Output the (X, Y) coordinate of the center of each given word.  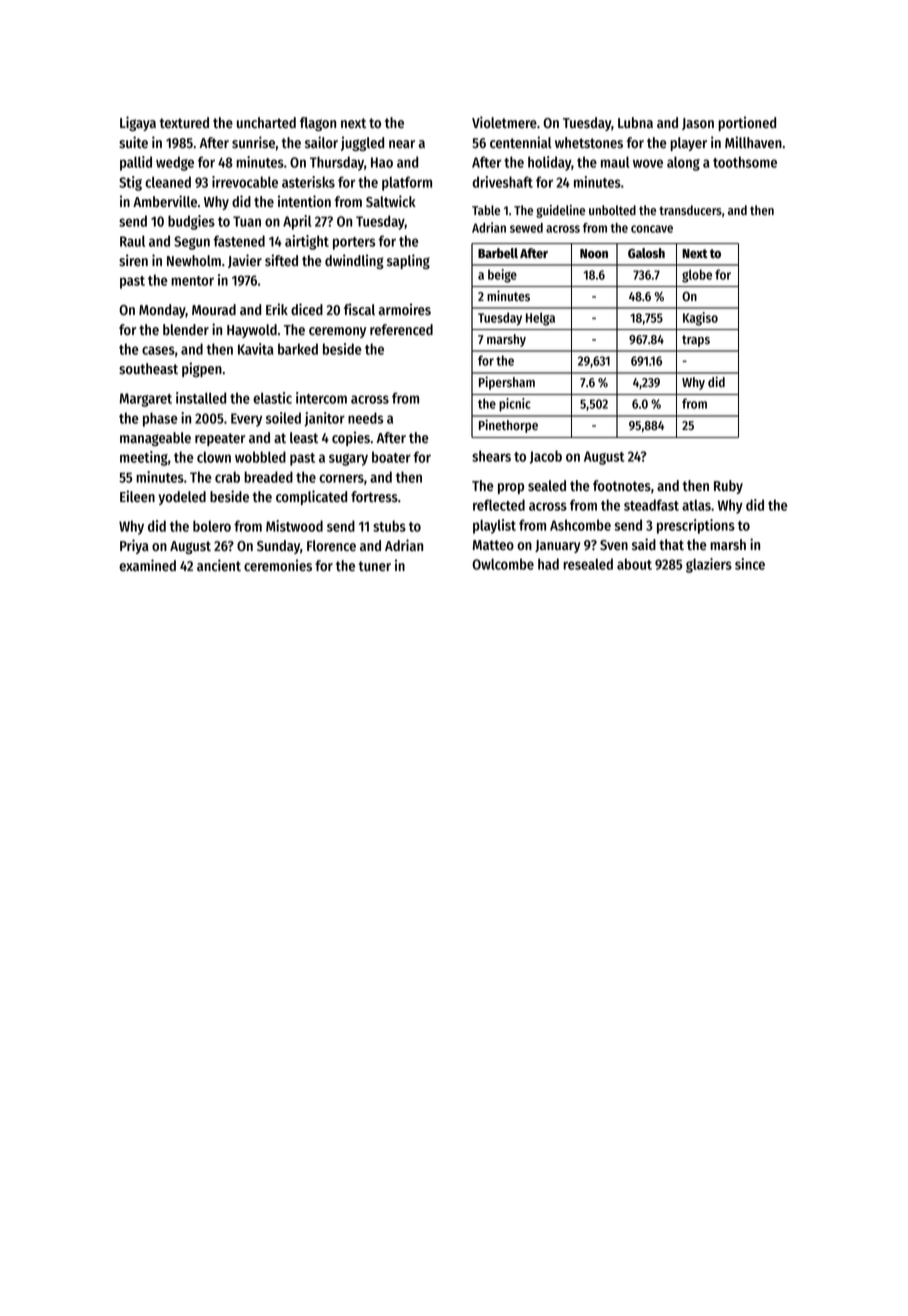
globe (697, 276)
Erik (277, 309)
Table (486, 210)
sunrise (253, 142)
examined (147, 565)
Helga (540, 319)
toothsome (745, 162)
